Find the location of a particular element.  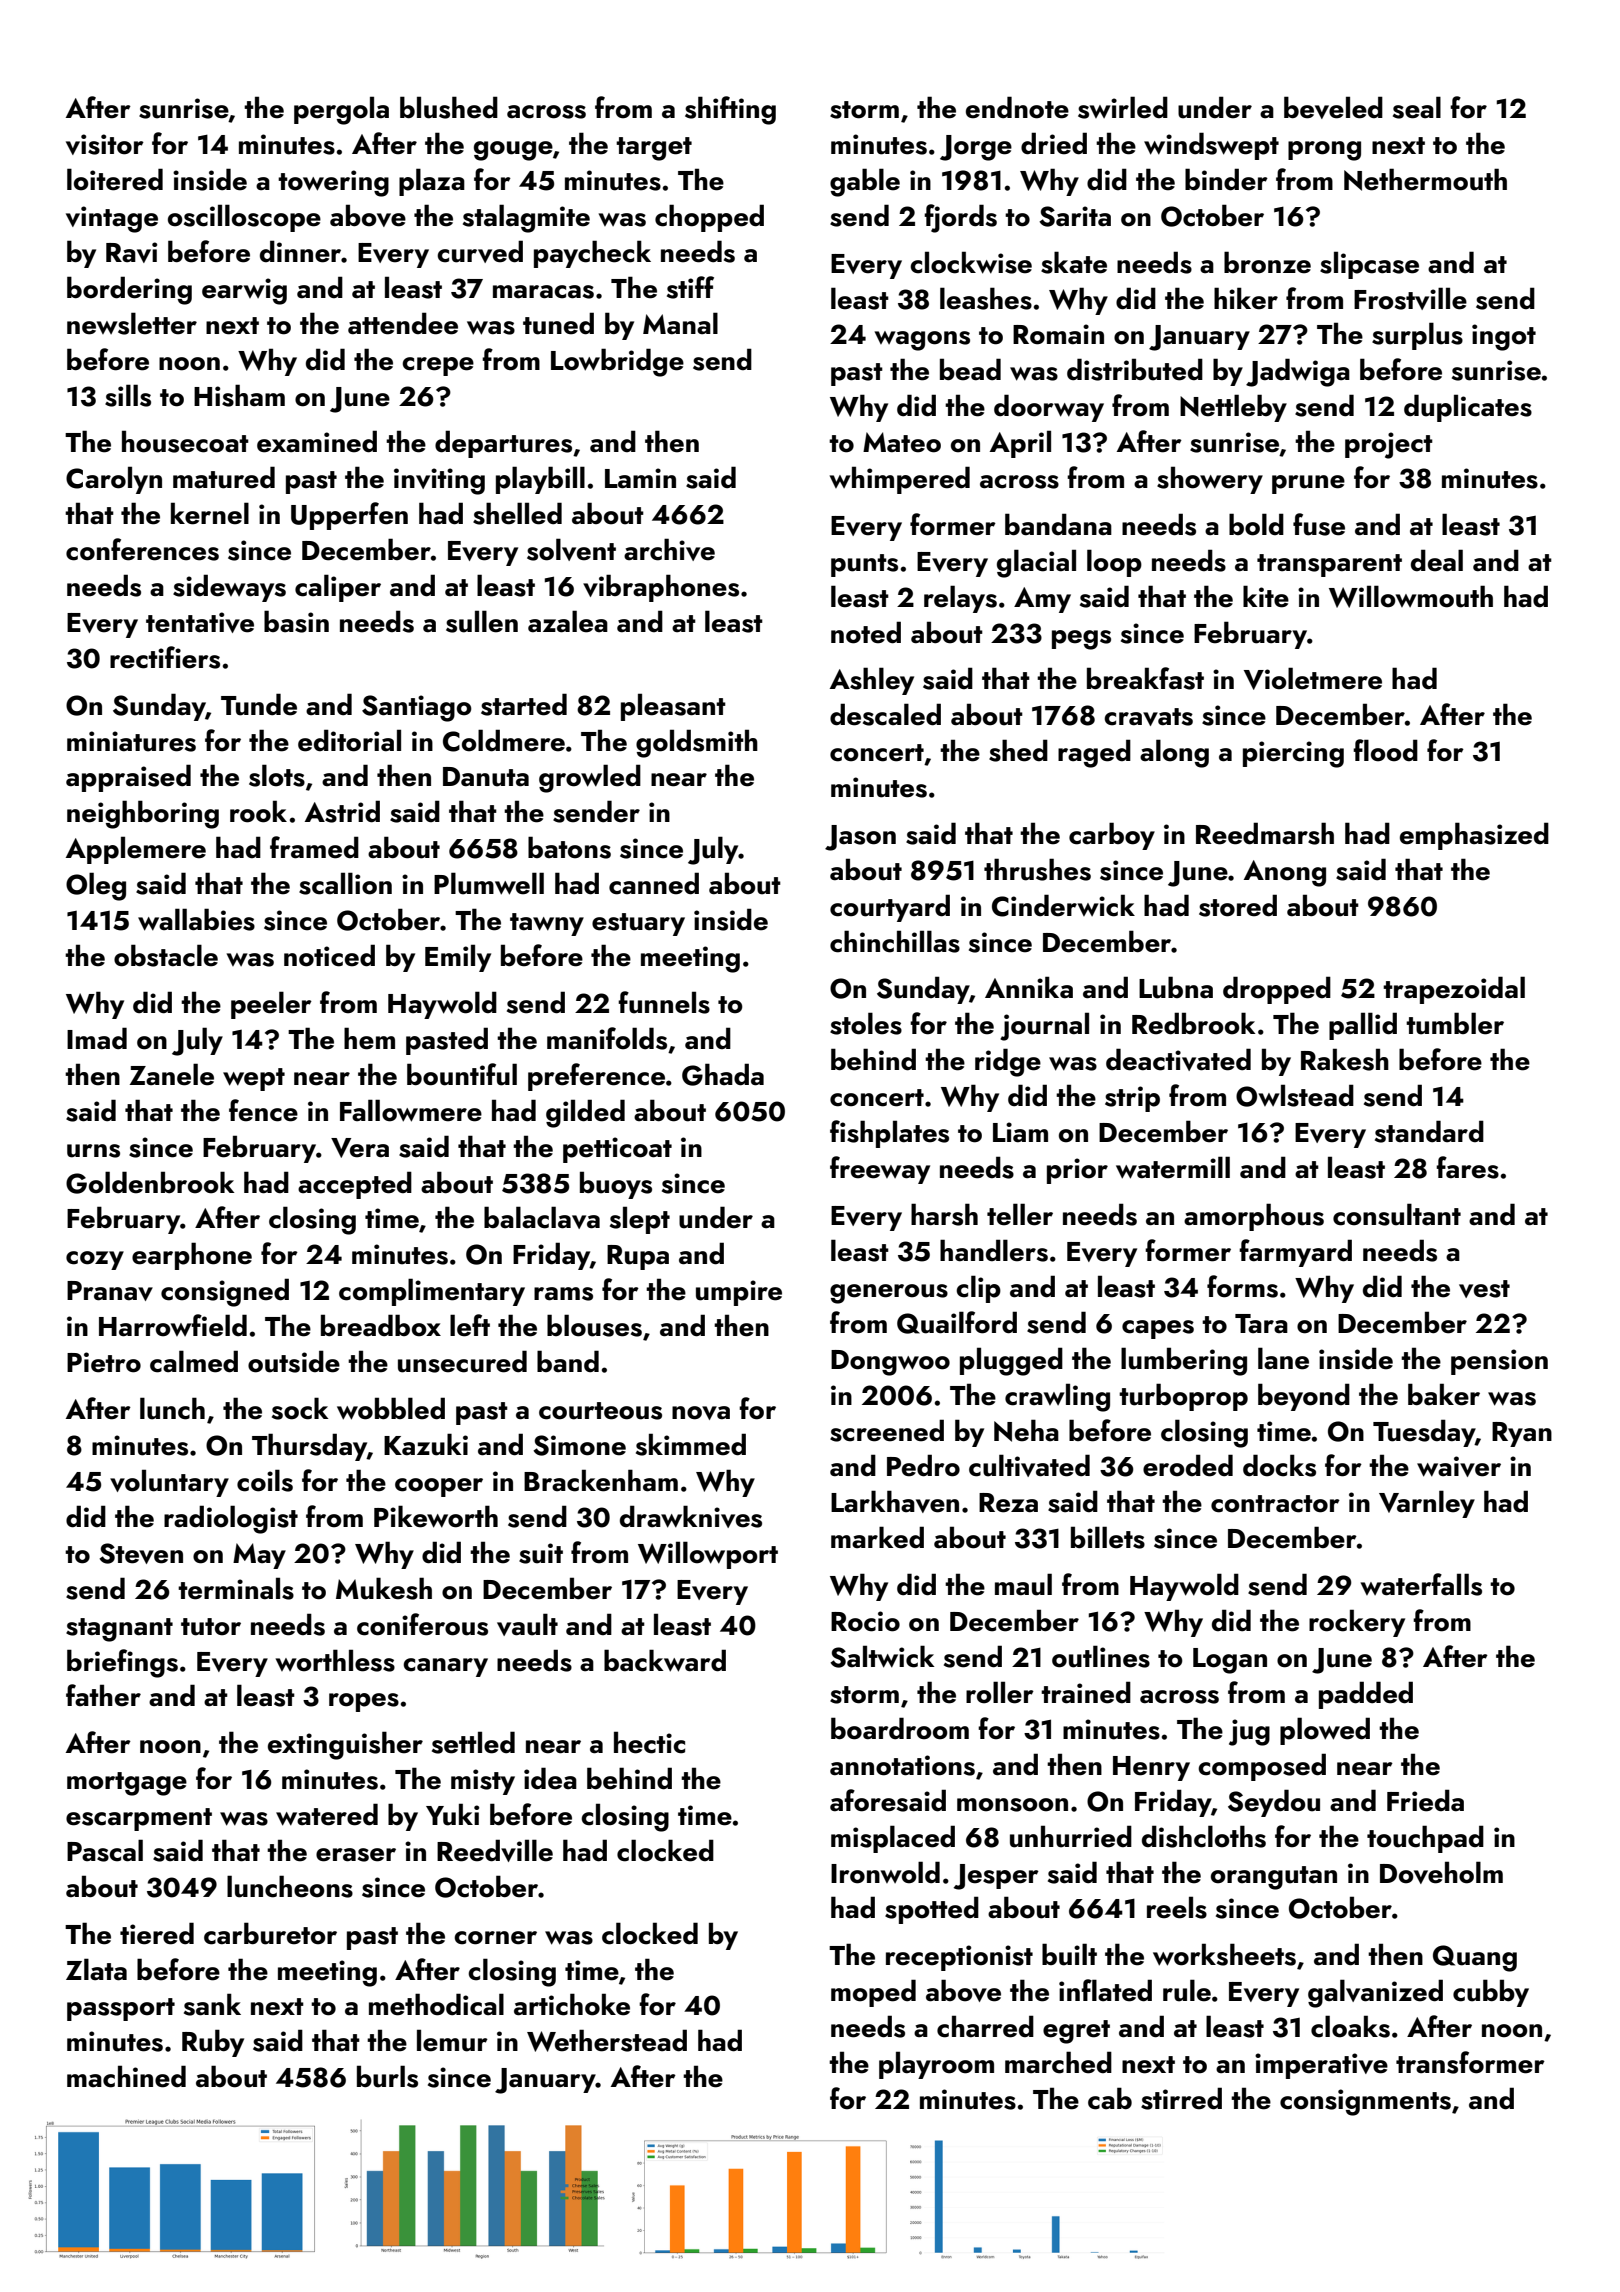

Imad is located at coordinates (97, 1038).
